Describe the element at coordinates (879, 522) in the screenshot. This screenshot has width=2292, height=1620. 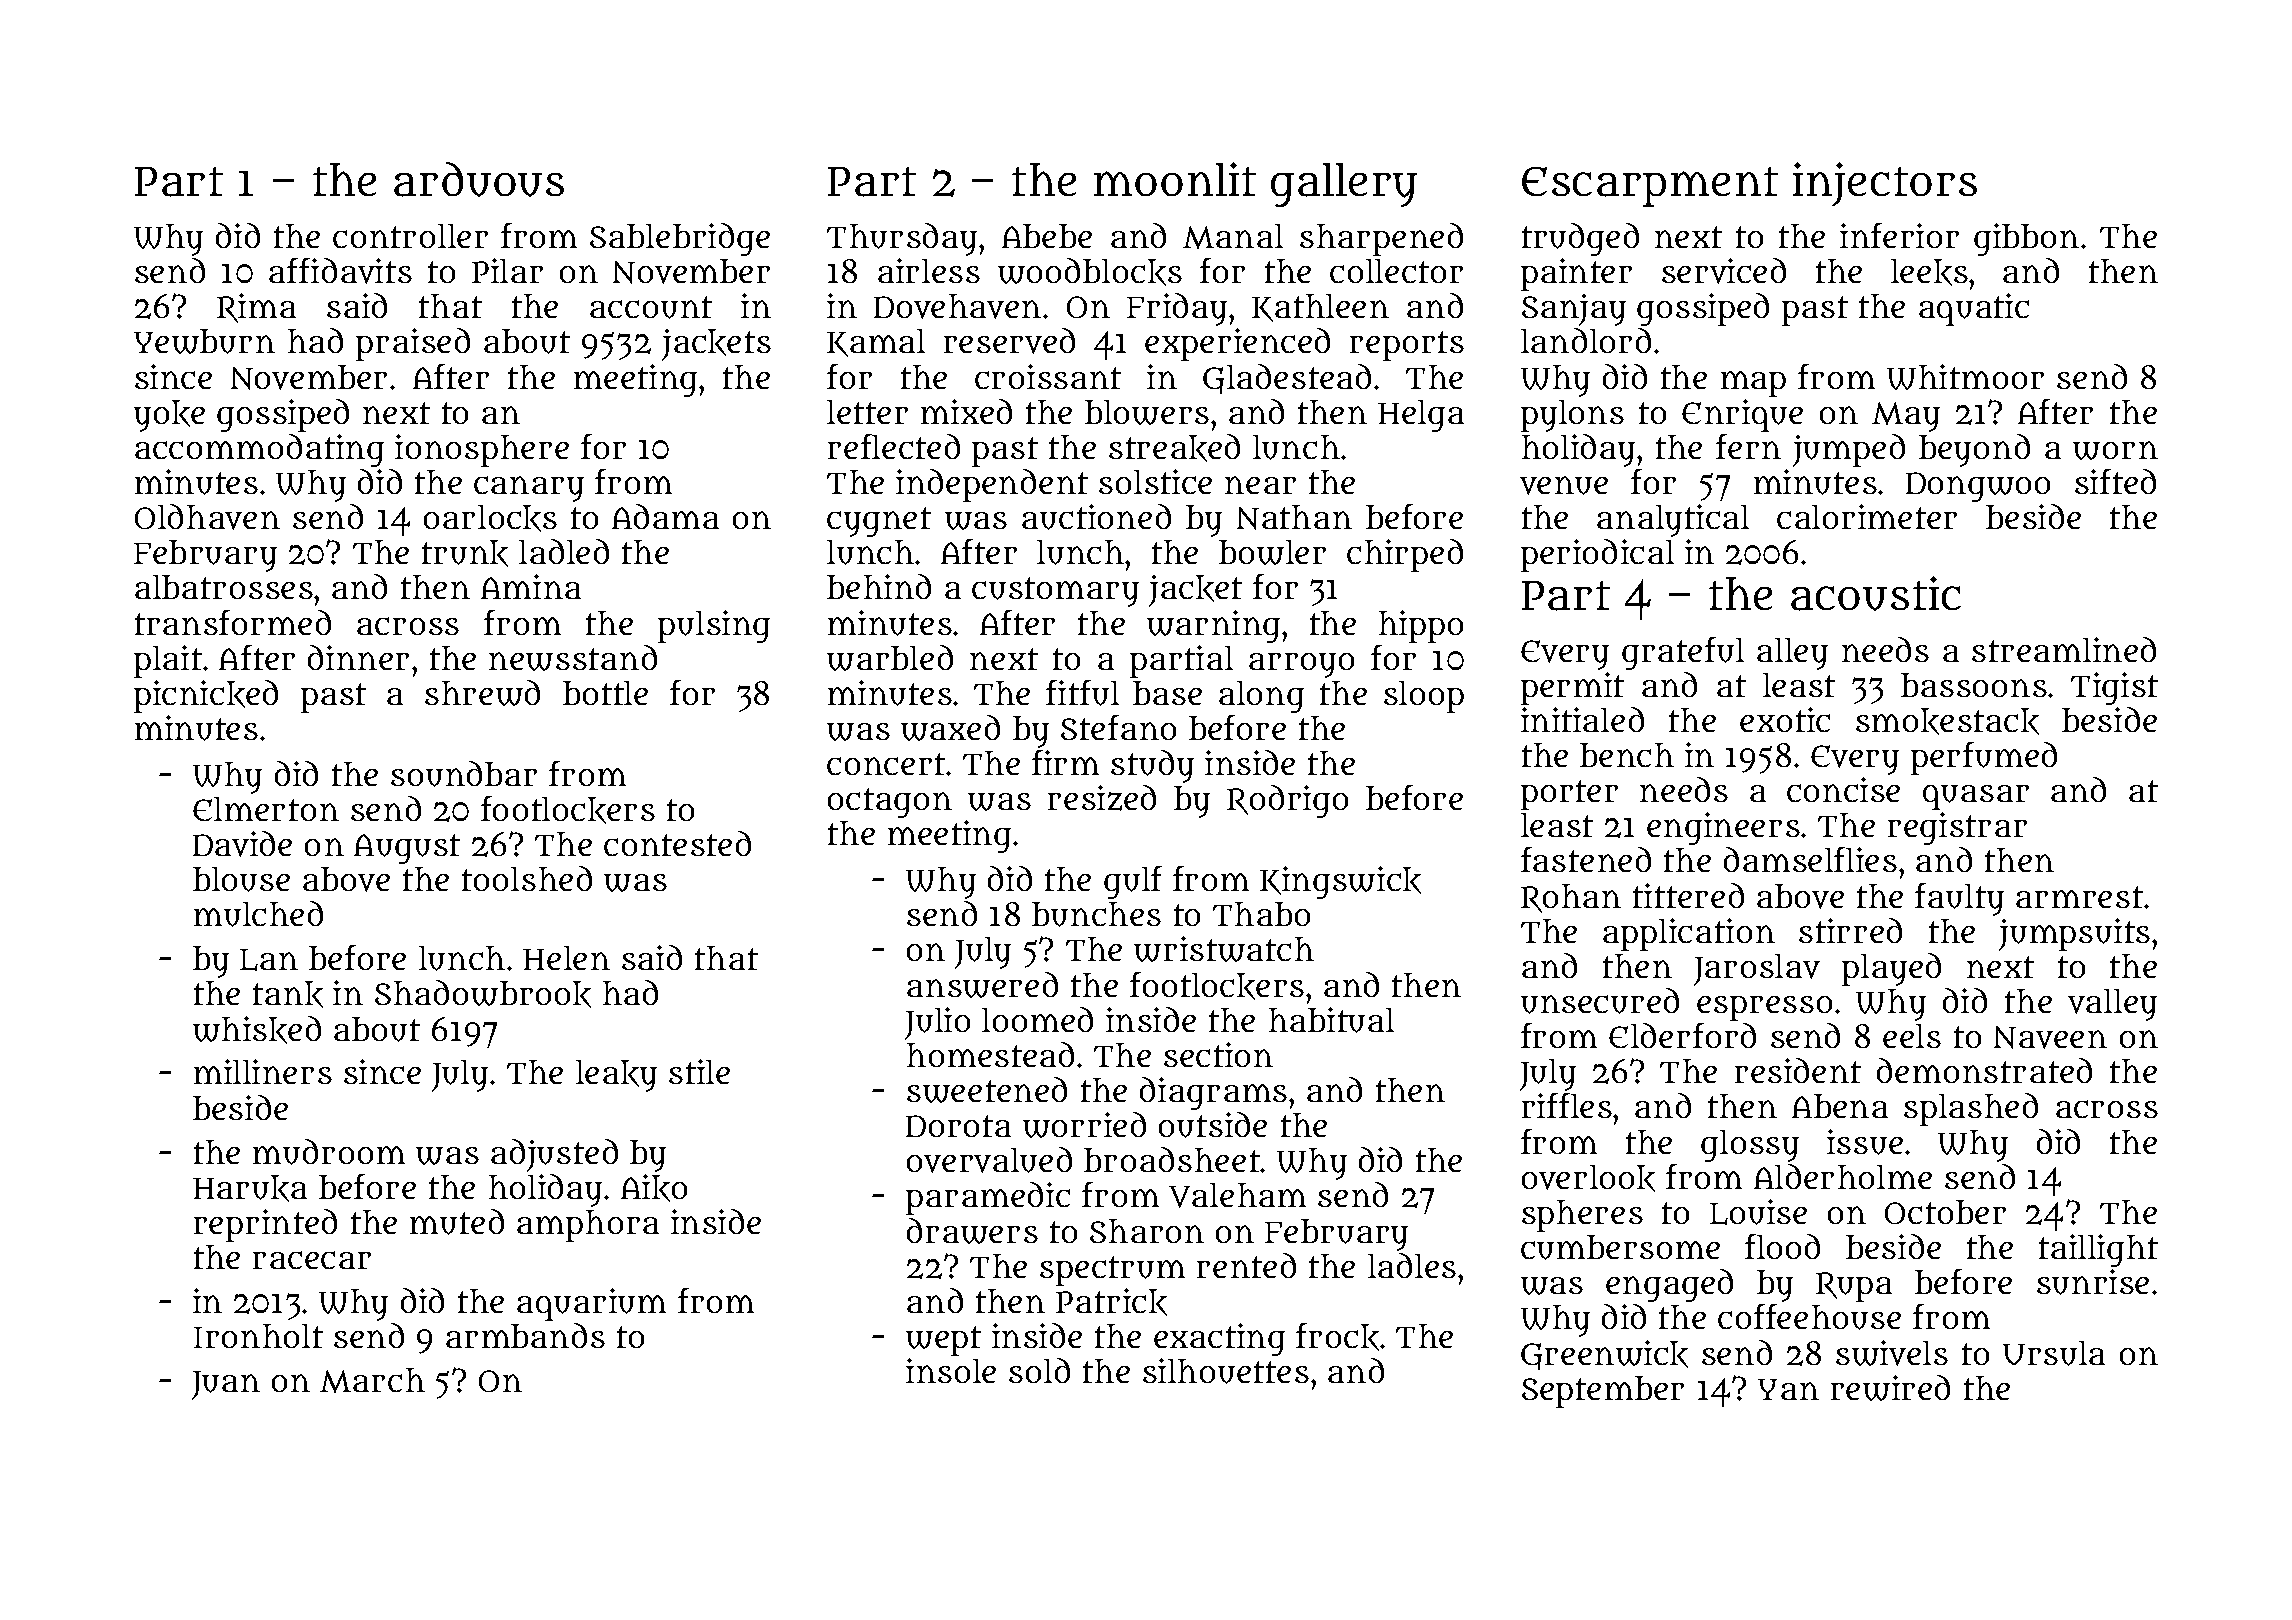
I see `cygnet` at that location.
